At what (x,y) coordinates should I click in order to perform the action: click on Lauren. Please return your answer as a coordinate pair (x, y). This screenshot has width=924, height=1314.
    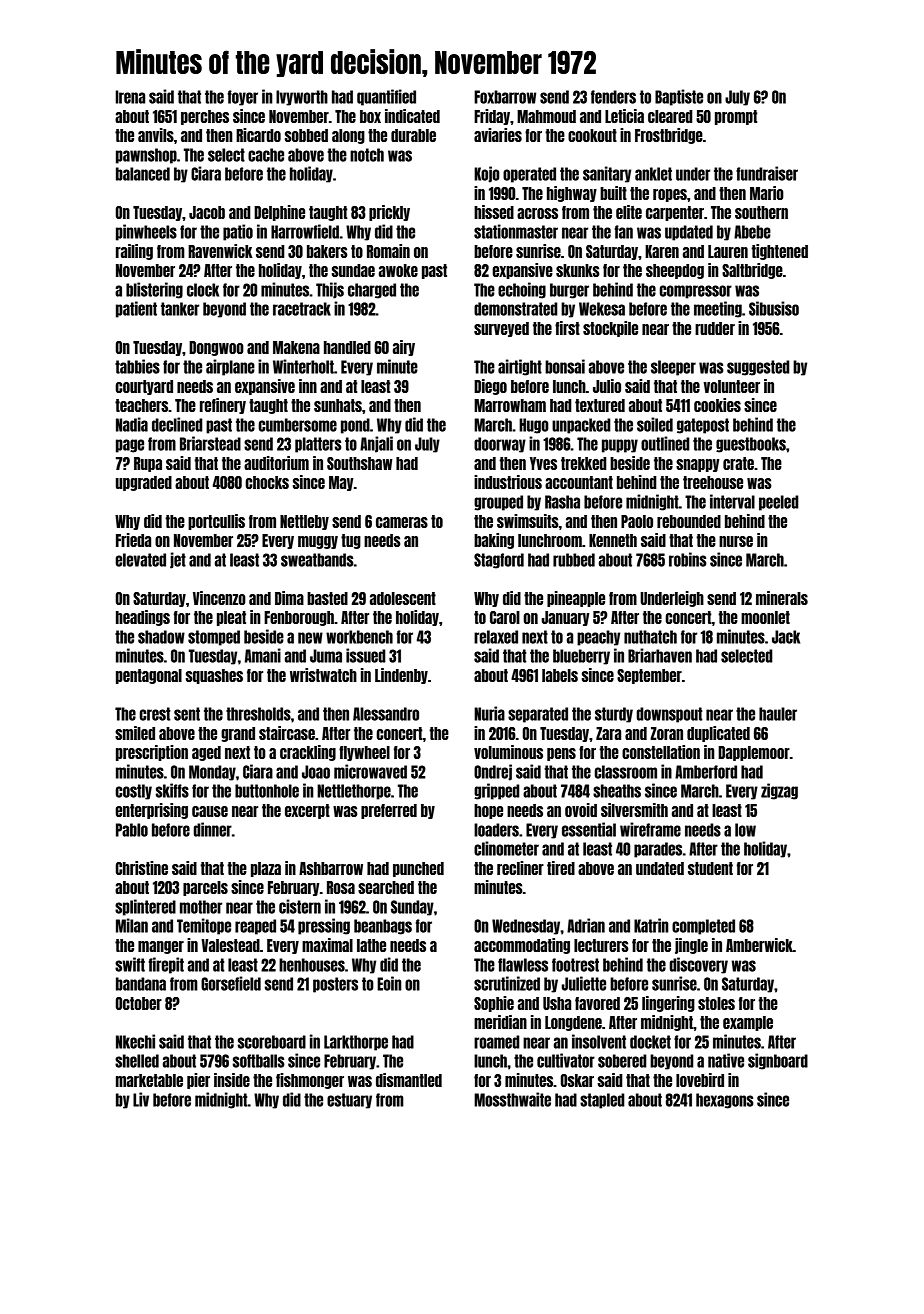
    Looking at the image, I should click on (728, 251).
